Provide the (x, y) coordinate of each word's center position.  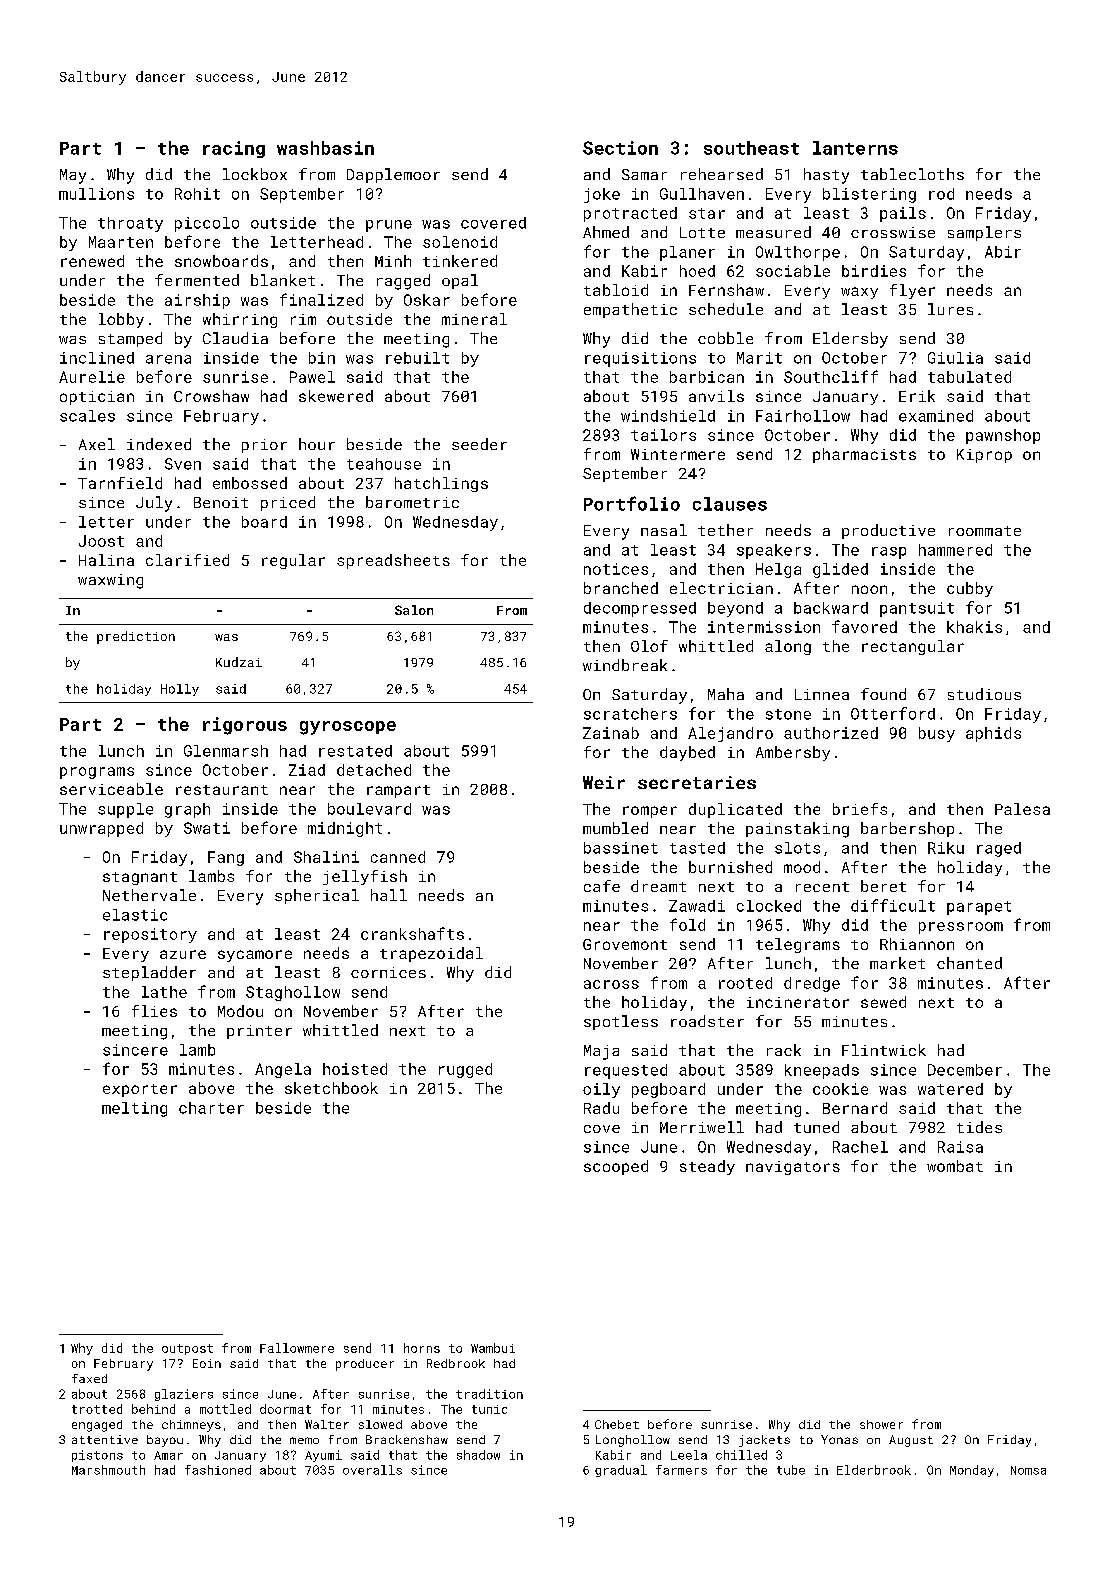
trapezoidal (431, 954)
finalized (321, 299)
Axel (97, 444)
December (965, 1070)
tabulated (969, 377)
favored (864, 626)
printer (259, 1032)
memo (304, 1440)
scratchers (630, 714)
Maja (601, 1052)
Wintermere (678, 454)
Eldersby (850, 340)
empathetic (630, 310)
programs (97, 773)
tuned (816, 1127)
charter (211, 1108)
